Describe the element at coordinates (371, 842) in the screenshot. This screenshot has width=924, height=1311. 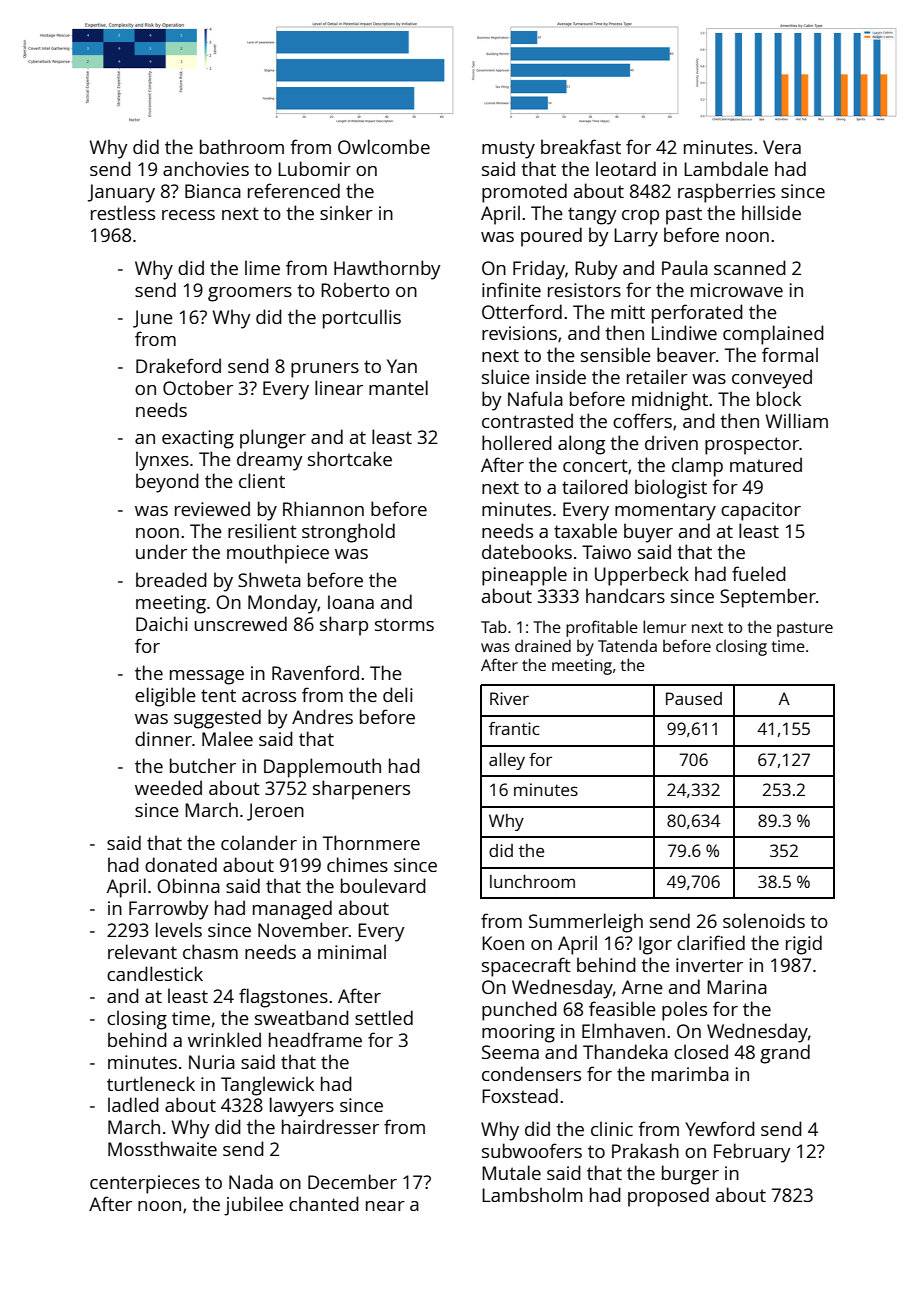
I see `Thornmere` at that location.
